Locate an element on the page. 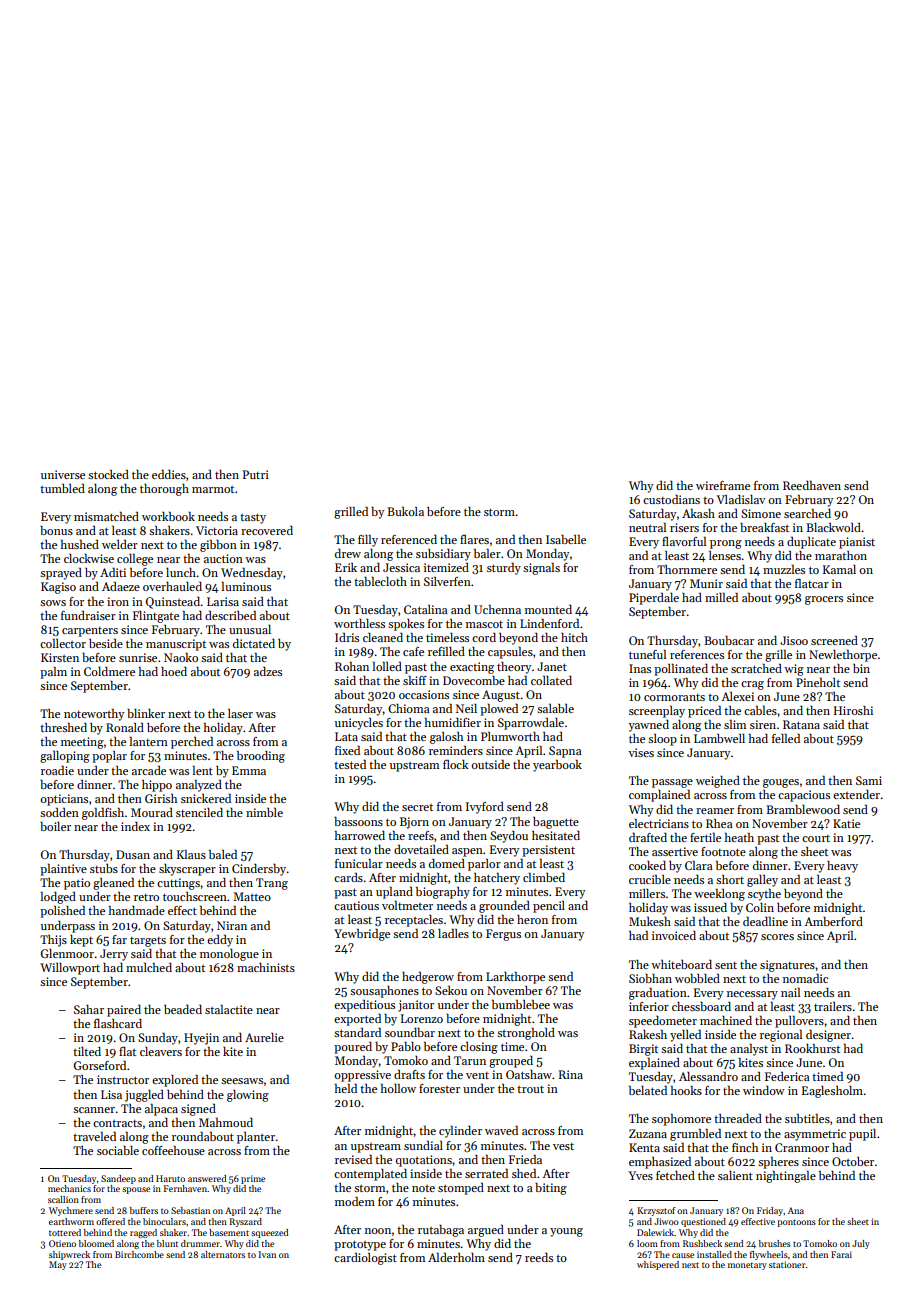 This page has height=1308, width=924. Birchcombe is located at coordinates (139, 1254).
